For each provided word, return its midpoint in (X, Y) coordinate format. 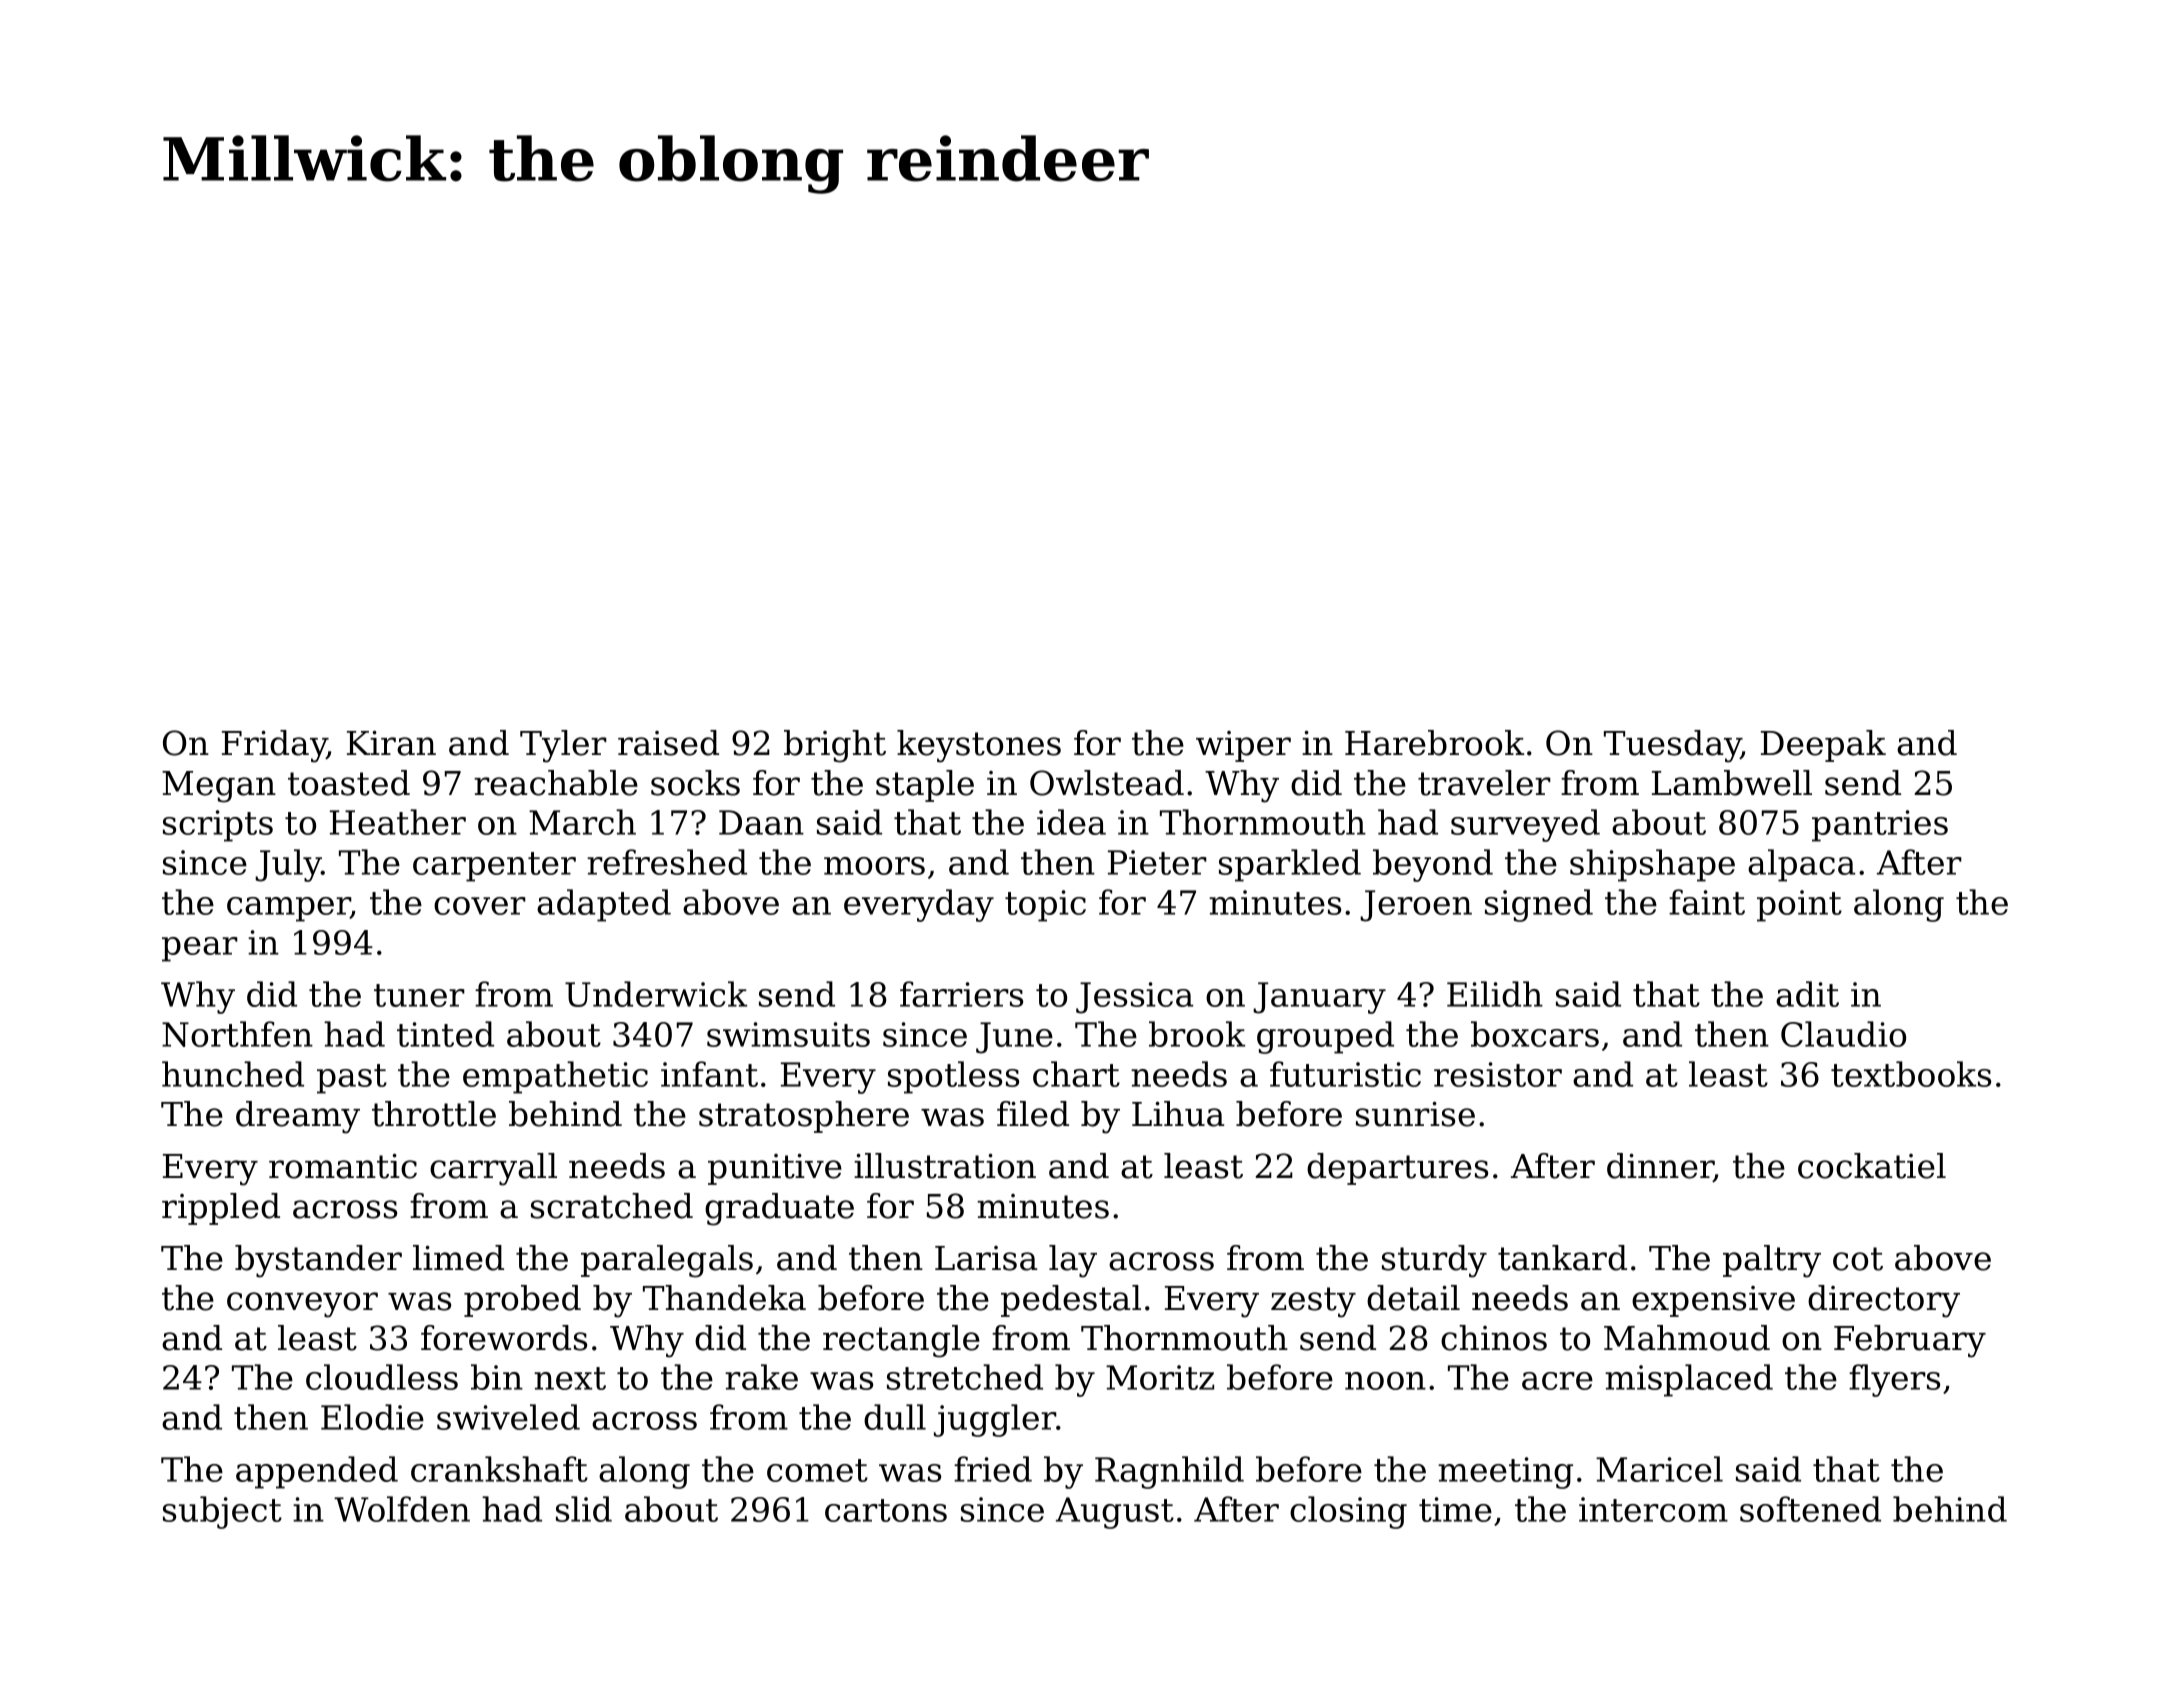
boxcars (1535, 1034)
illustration (945, 1166)
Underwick (656, 994)
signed (1539, 905)
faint (1707, 902)
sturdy (1434, 1261)
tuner (419, 995)
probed (522, 1301)
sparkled (1290, 865)
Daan (761, 822)
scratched (612, 1206)
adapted (604, 905)
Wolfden (402, 1509)
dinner (1660, 1167)
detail (1413, 1298)
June (1014, 1038)
